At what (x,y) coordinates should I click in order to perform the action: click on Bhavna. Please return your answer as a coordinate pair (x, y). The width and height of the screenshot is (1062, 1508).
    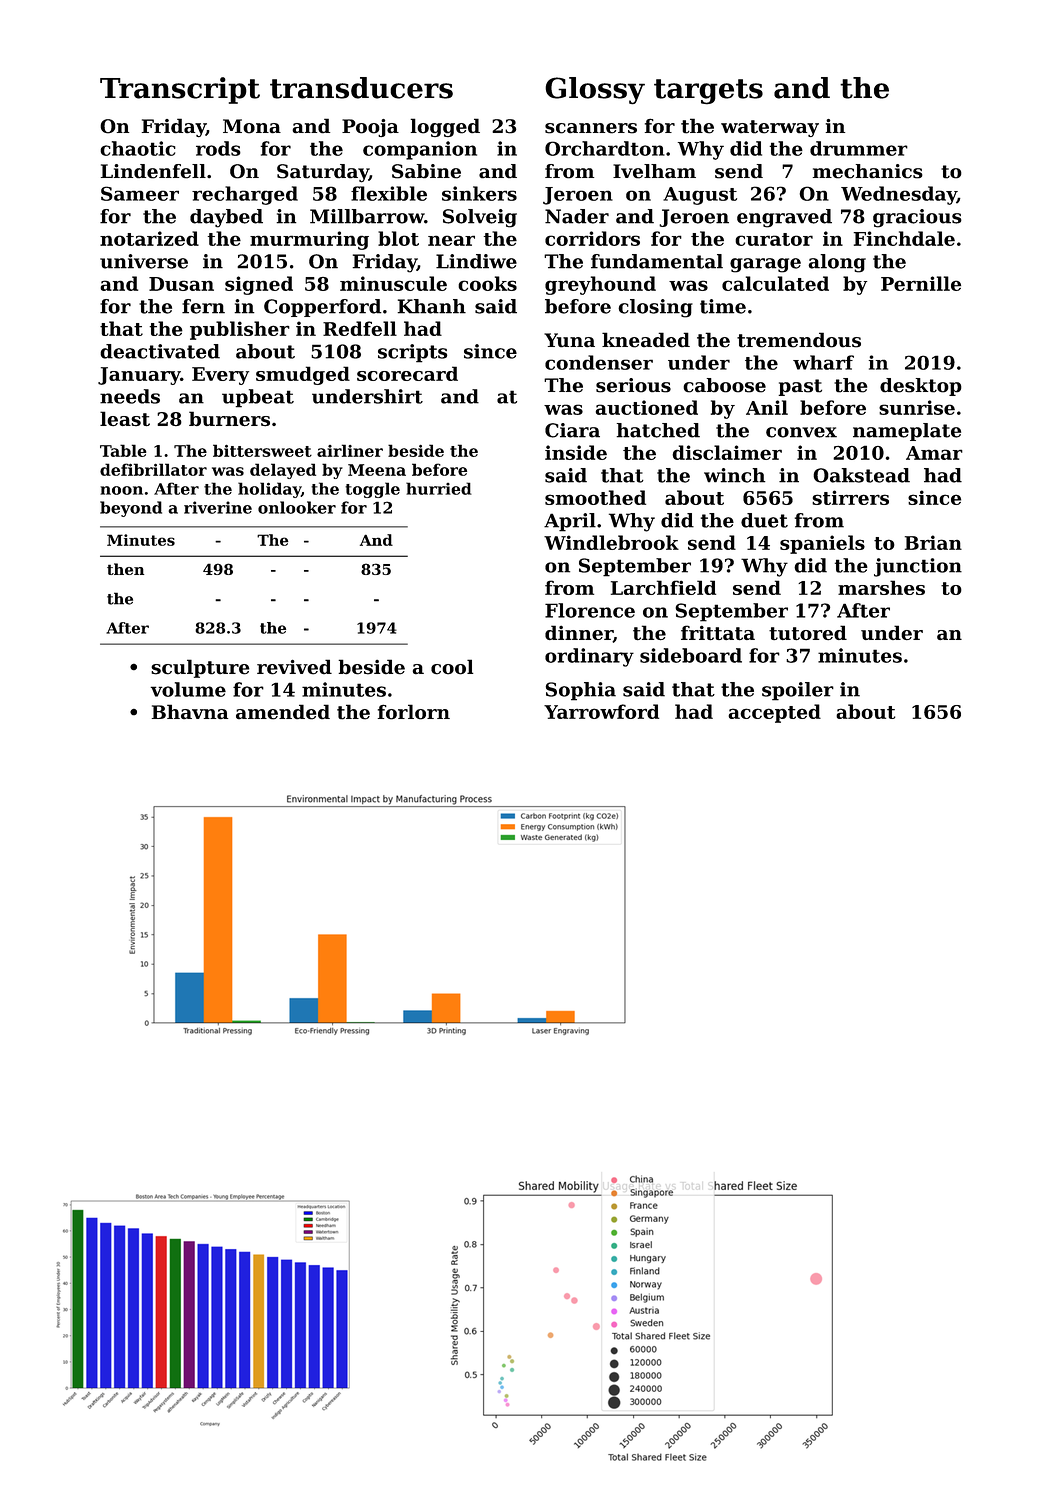
    Looking at the image, I should click on (190, 712).
